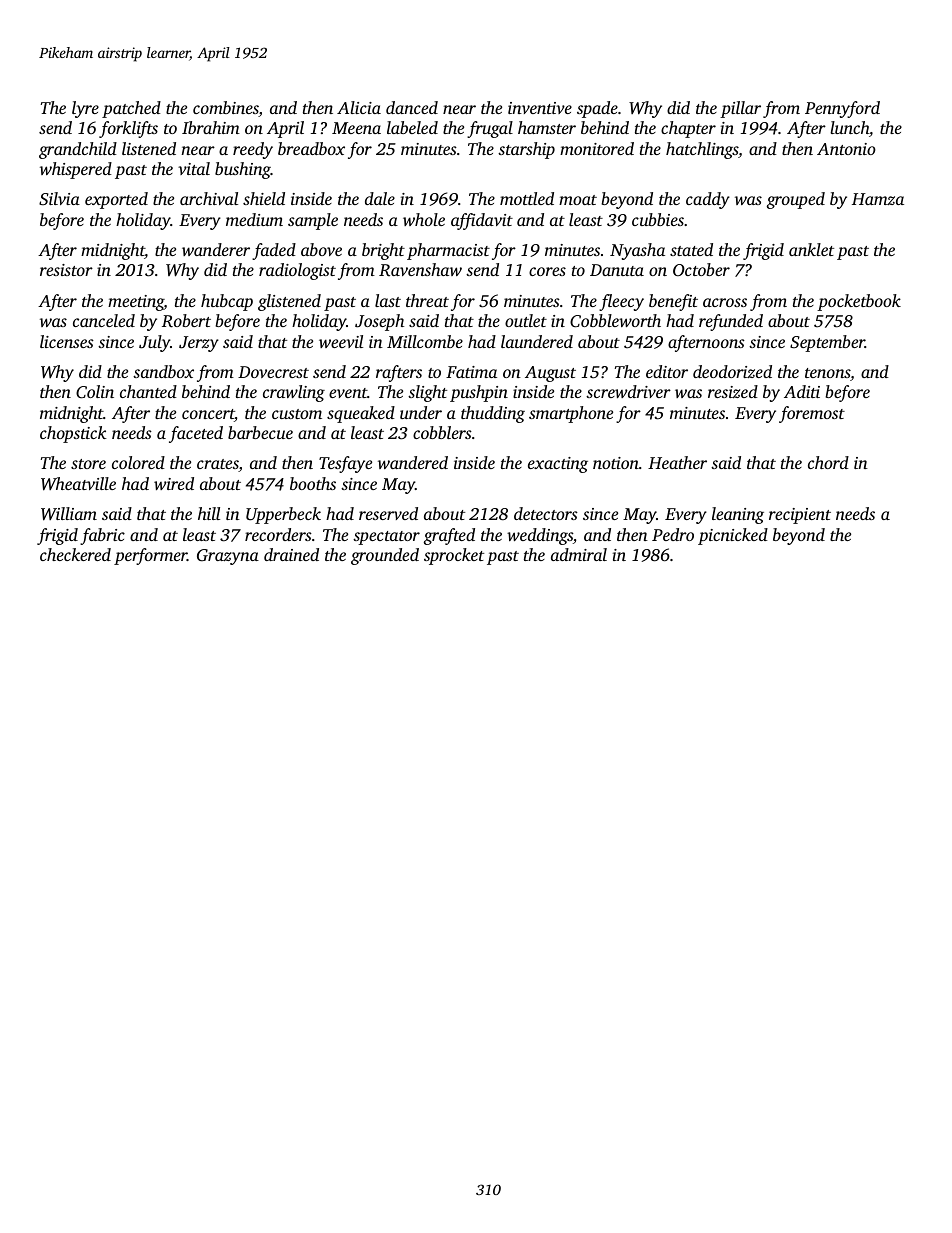  I want to click on cores, so click(547, 271).
